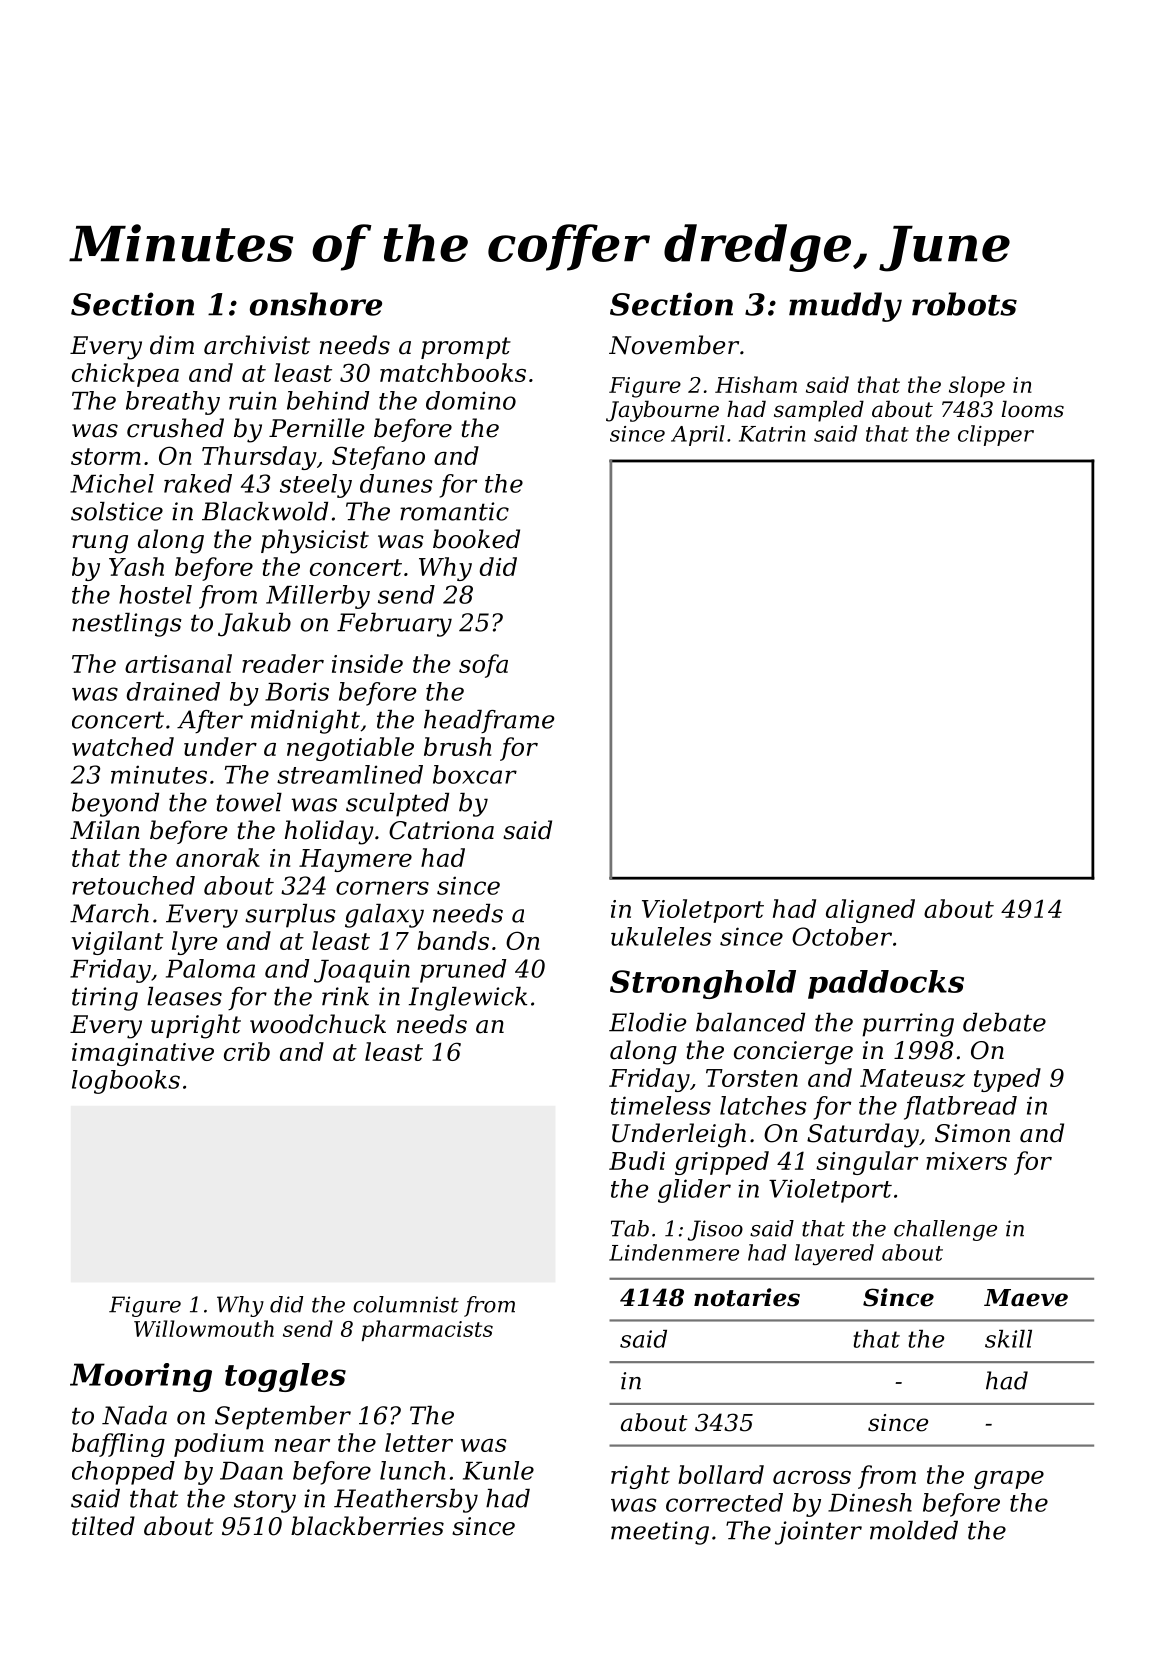 Image resolution: width=1165 pixels, height=1654 pixels. Describe the element at coordinates (1004, 1022) in the document. I see `debate` at that location.
